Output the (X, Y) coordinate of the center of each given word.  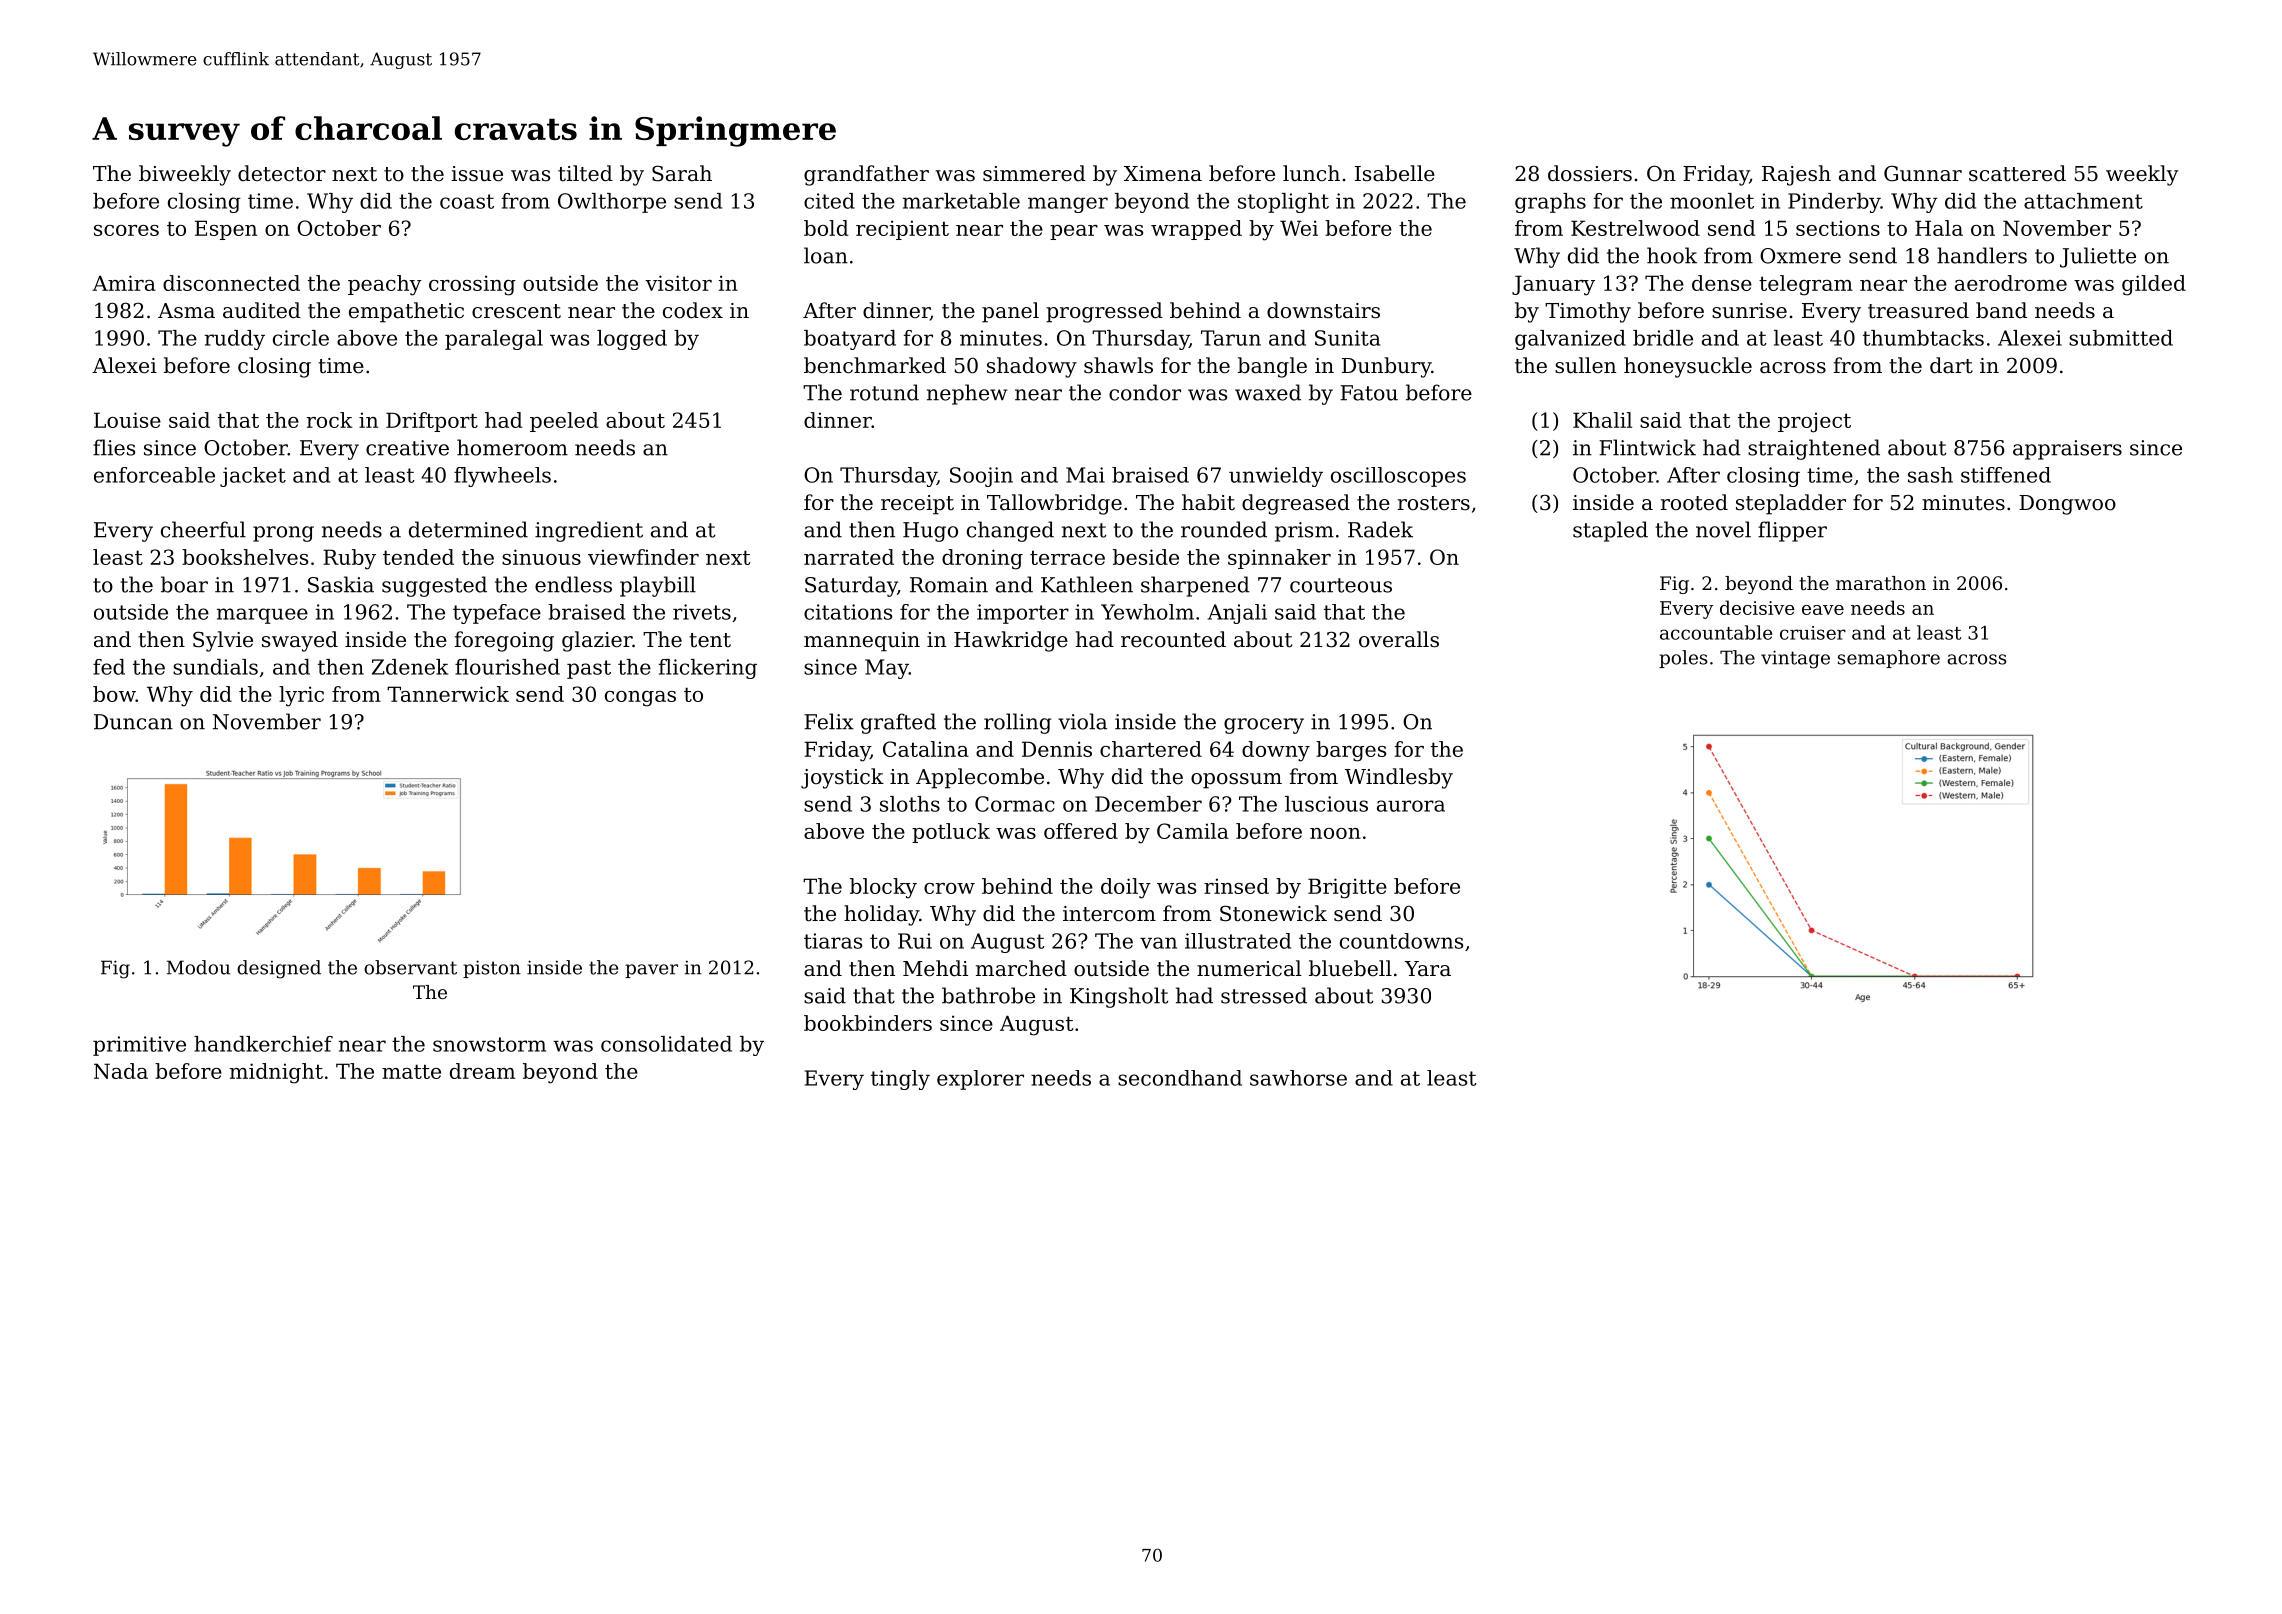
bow (114, 694)
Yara (1428, 969)
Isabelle (1395, 173)
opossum (1236, 781)
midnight (276, 1073)
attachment (2083, 201)
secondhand (1180, 1078)
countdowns (1401, 941)
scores (126, 230)
